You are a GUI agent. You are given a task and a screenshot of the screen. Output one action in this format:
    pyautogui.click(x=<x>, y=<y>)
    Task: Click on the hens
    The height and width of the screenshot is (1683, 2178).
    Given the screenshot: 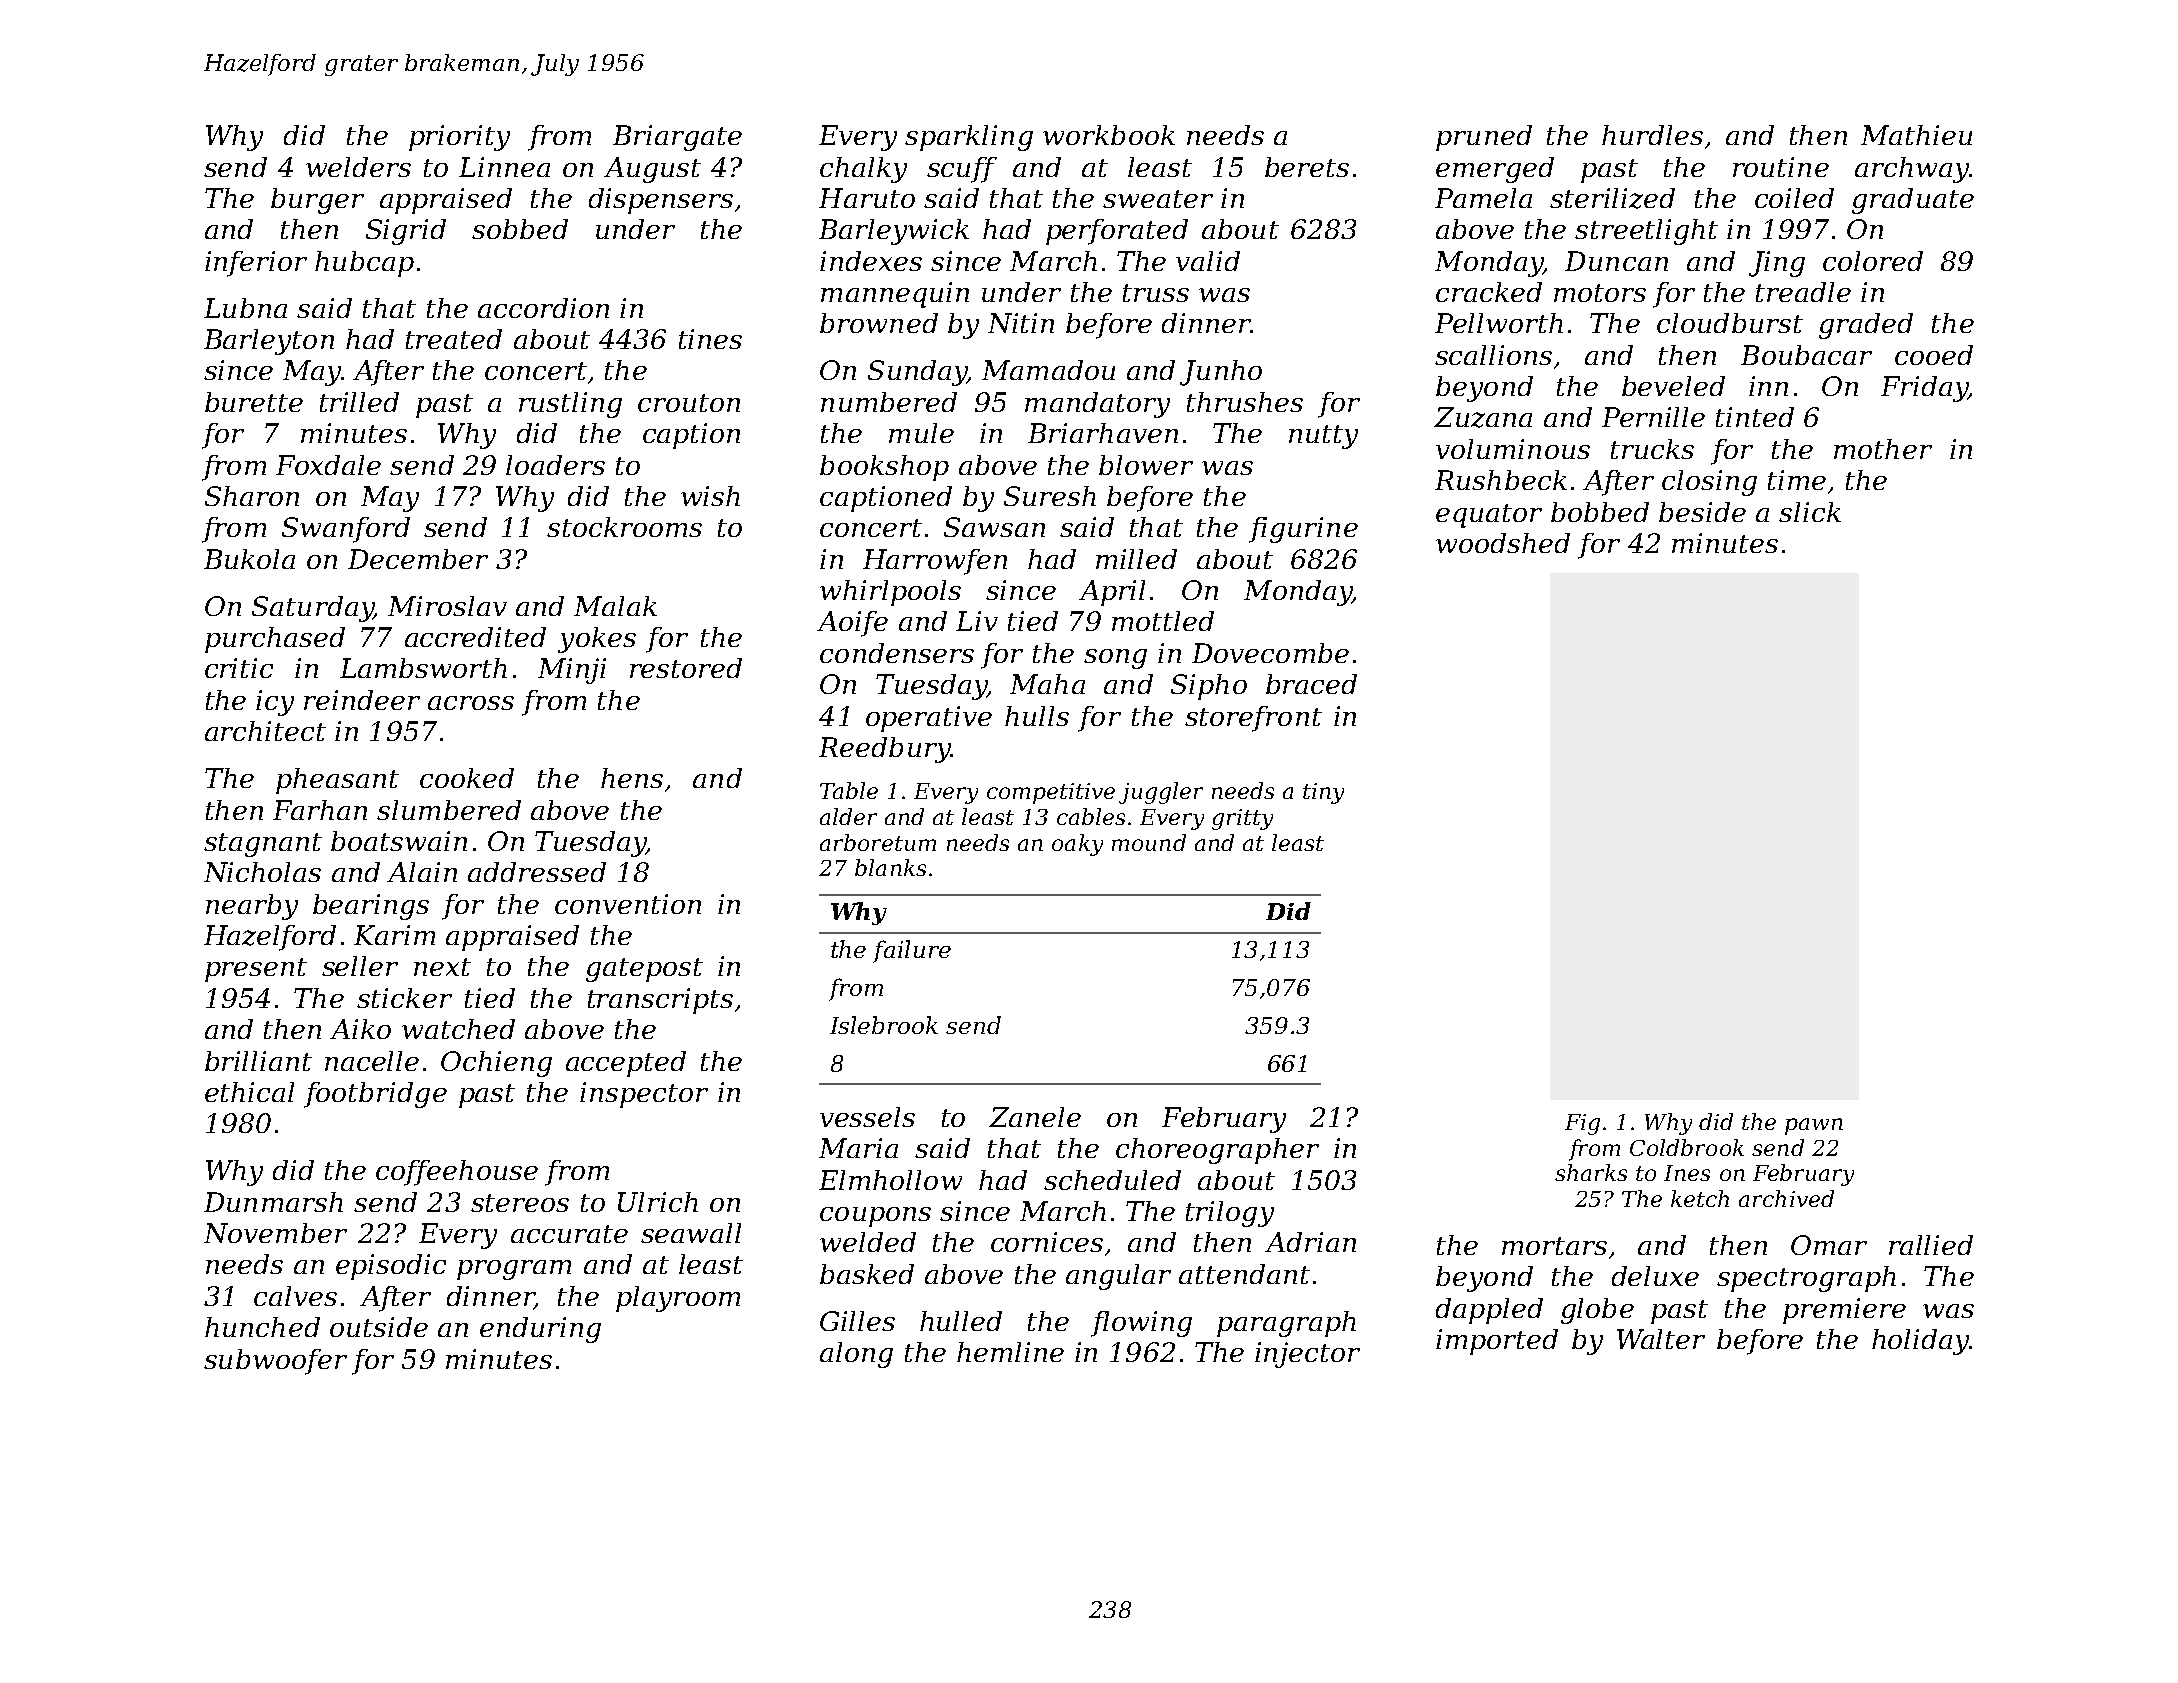 What is the action you would take?
    pyautogui.click(x=632, y=778)
